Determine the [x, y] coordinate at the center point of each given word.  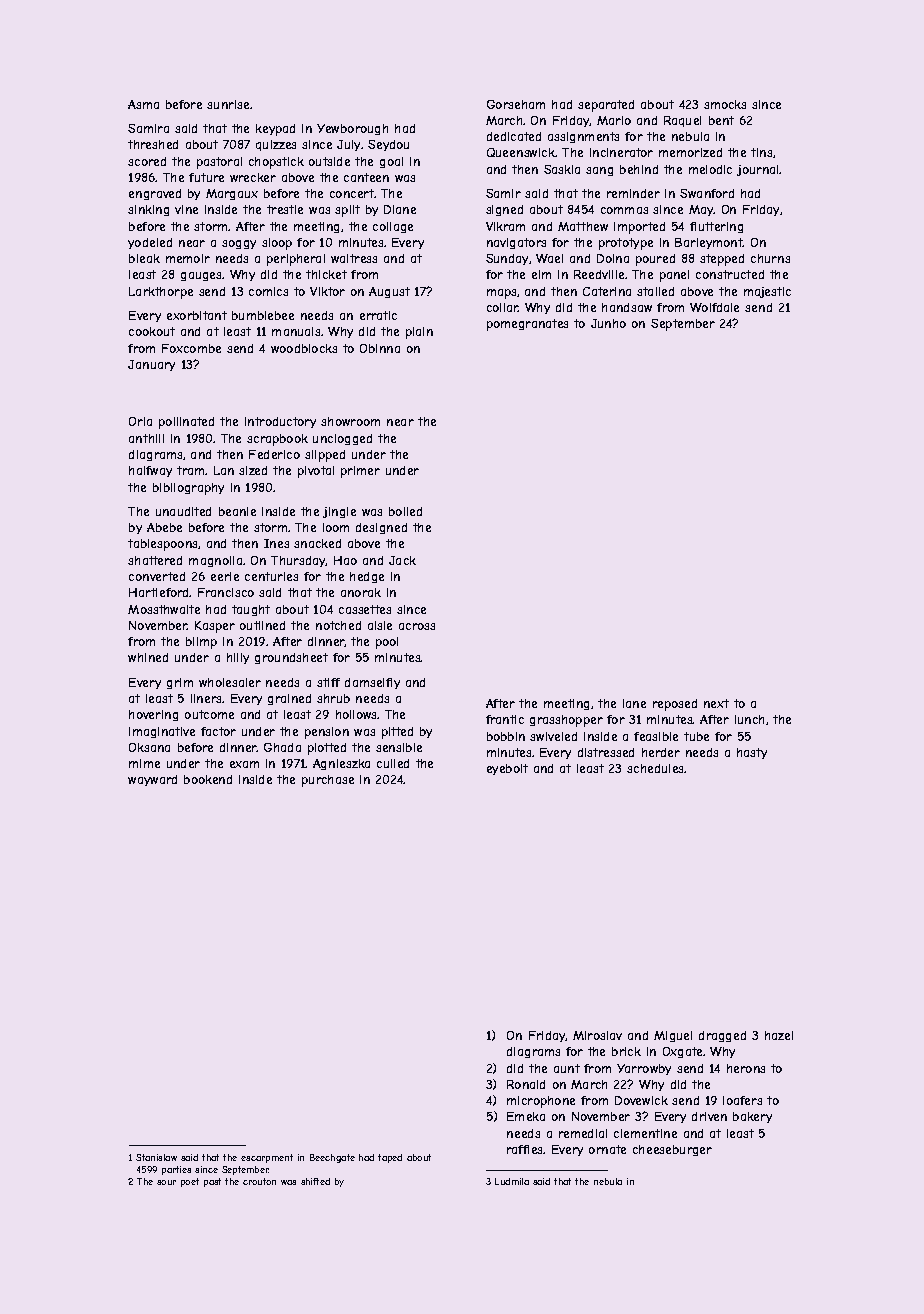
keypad [275, 130]
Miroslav [597, 1035]
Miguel [673, 1036]
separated [606, 106]
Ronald [526, 1084]
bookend [208, 779]
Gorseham [516, 104]
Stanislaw [156, 1157]
